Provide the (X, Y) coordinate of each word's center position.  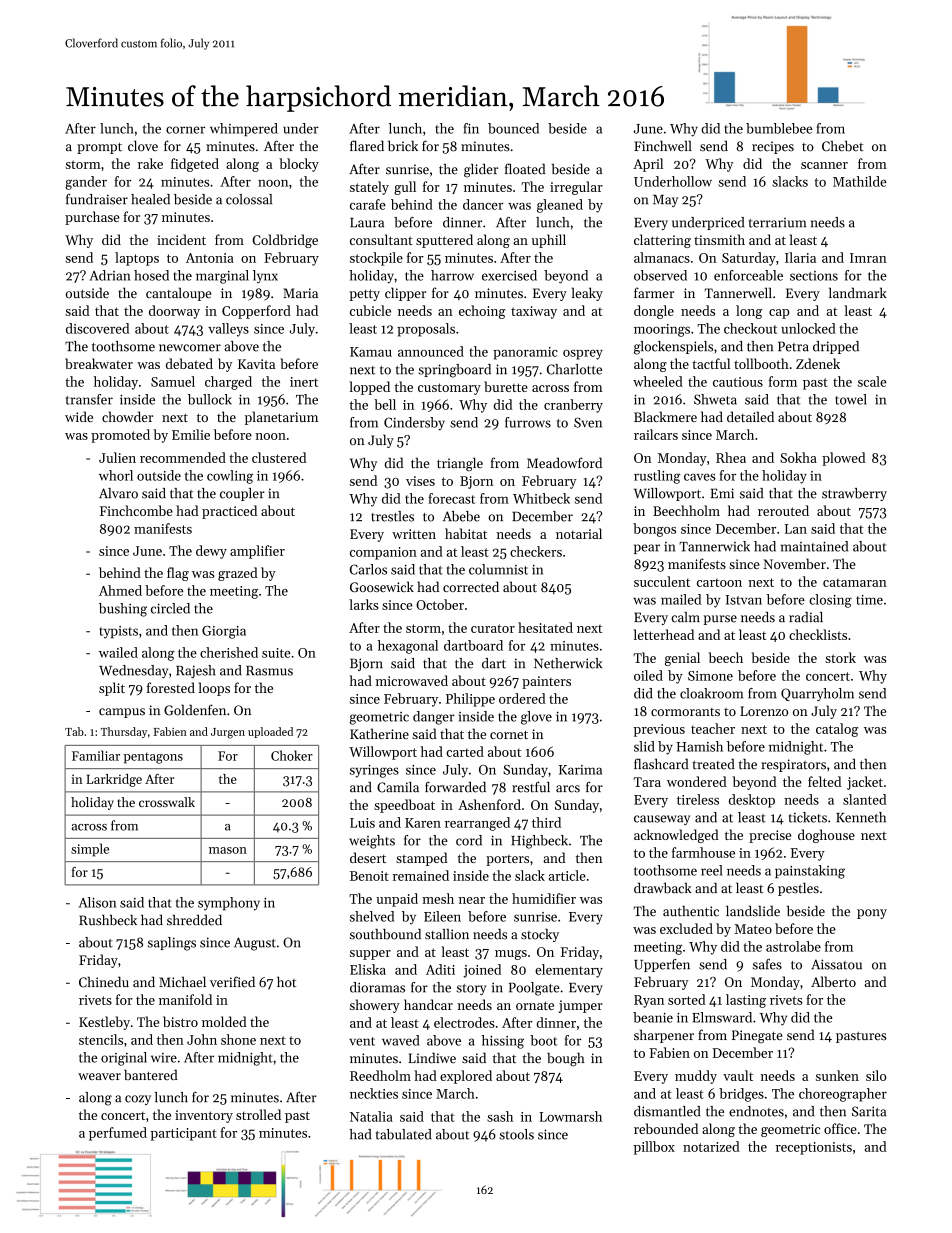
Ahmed (120, 590)
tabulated (404, 1134)
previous (659, 730)
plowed (844, 459)
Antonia (210, 258)
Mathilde (860, 181)
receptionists (814, 1148)
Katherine (379, 733)
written (414, 534)
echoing (482, 312)
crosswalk (167, 802)
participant (183, 1134)
